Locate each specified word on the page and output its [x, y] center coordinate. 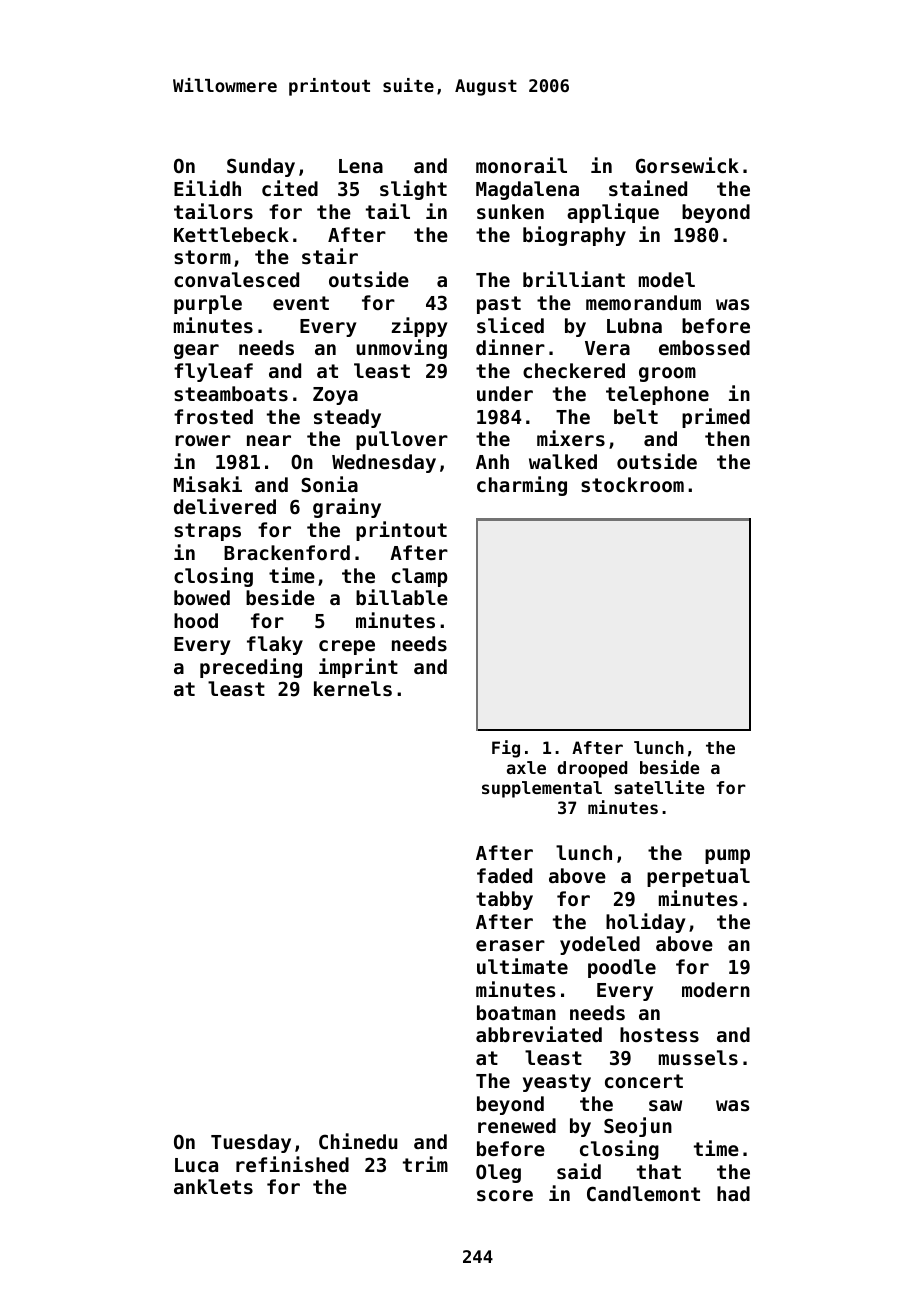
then [727, 438]
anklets [213, 1187]
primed [716, 418]
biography [574, 236]
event [301, 303]
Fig [506, 749]
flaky [275, 645]
